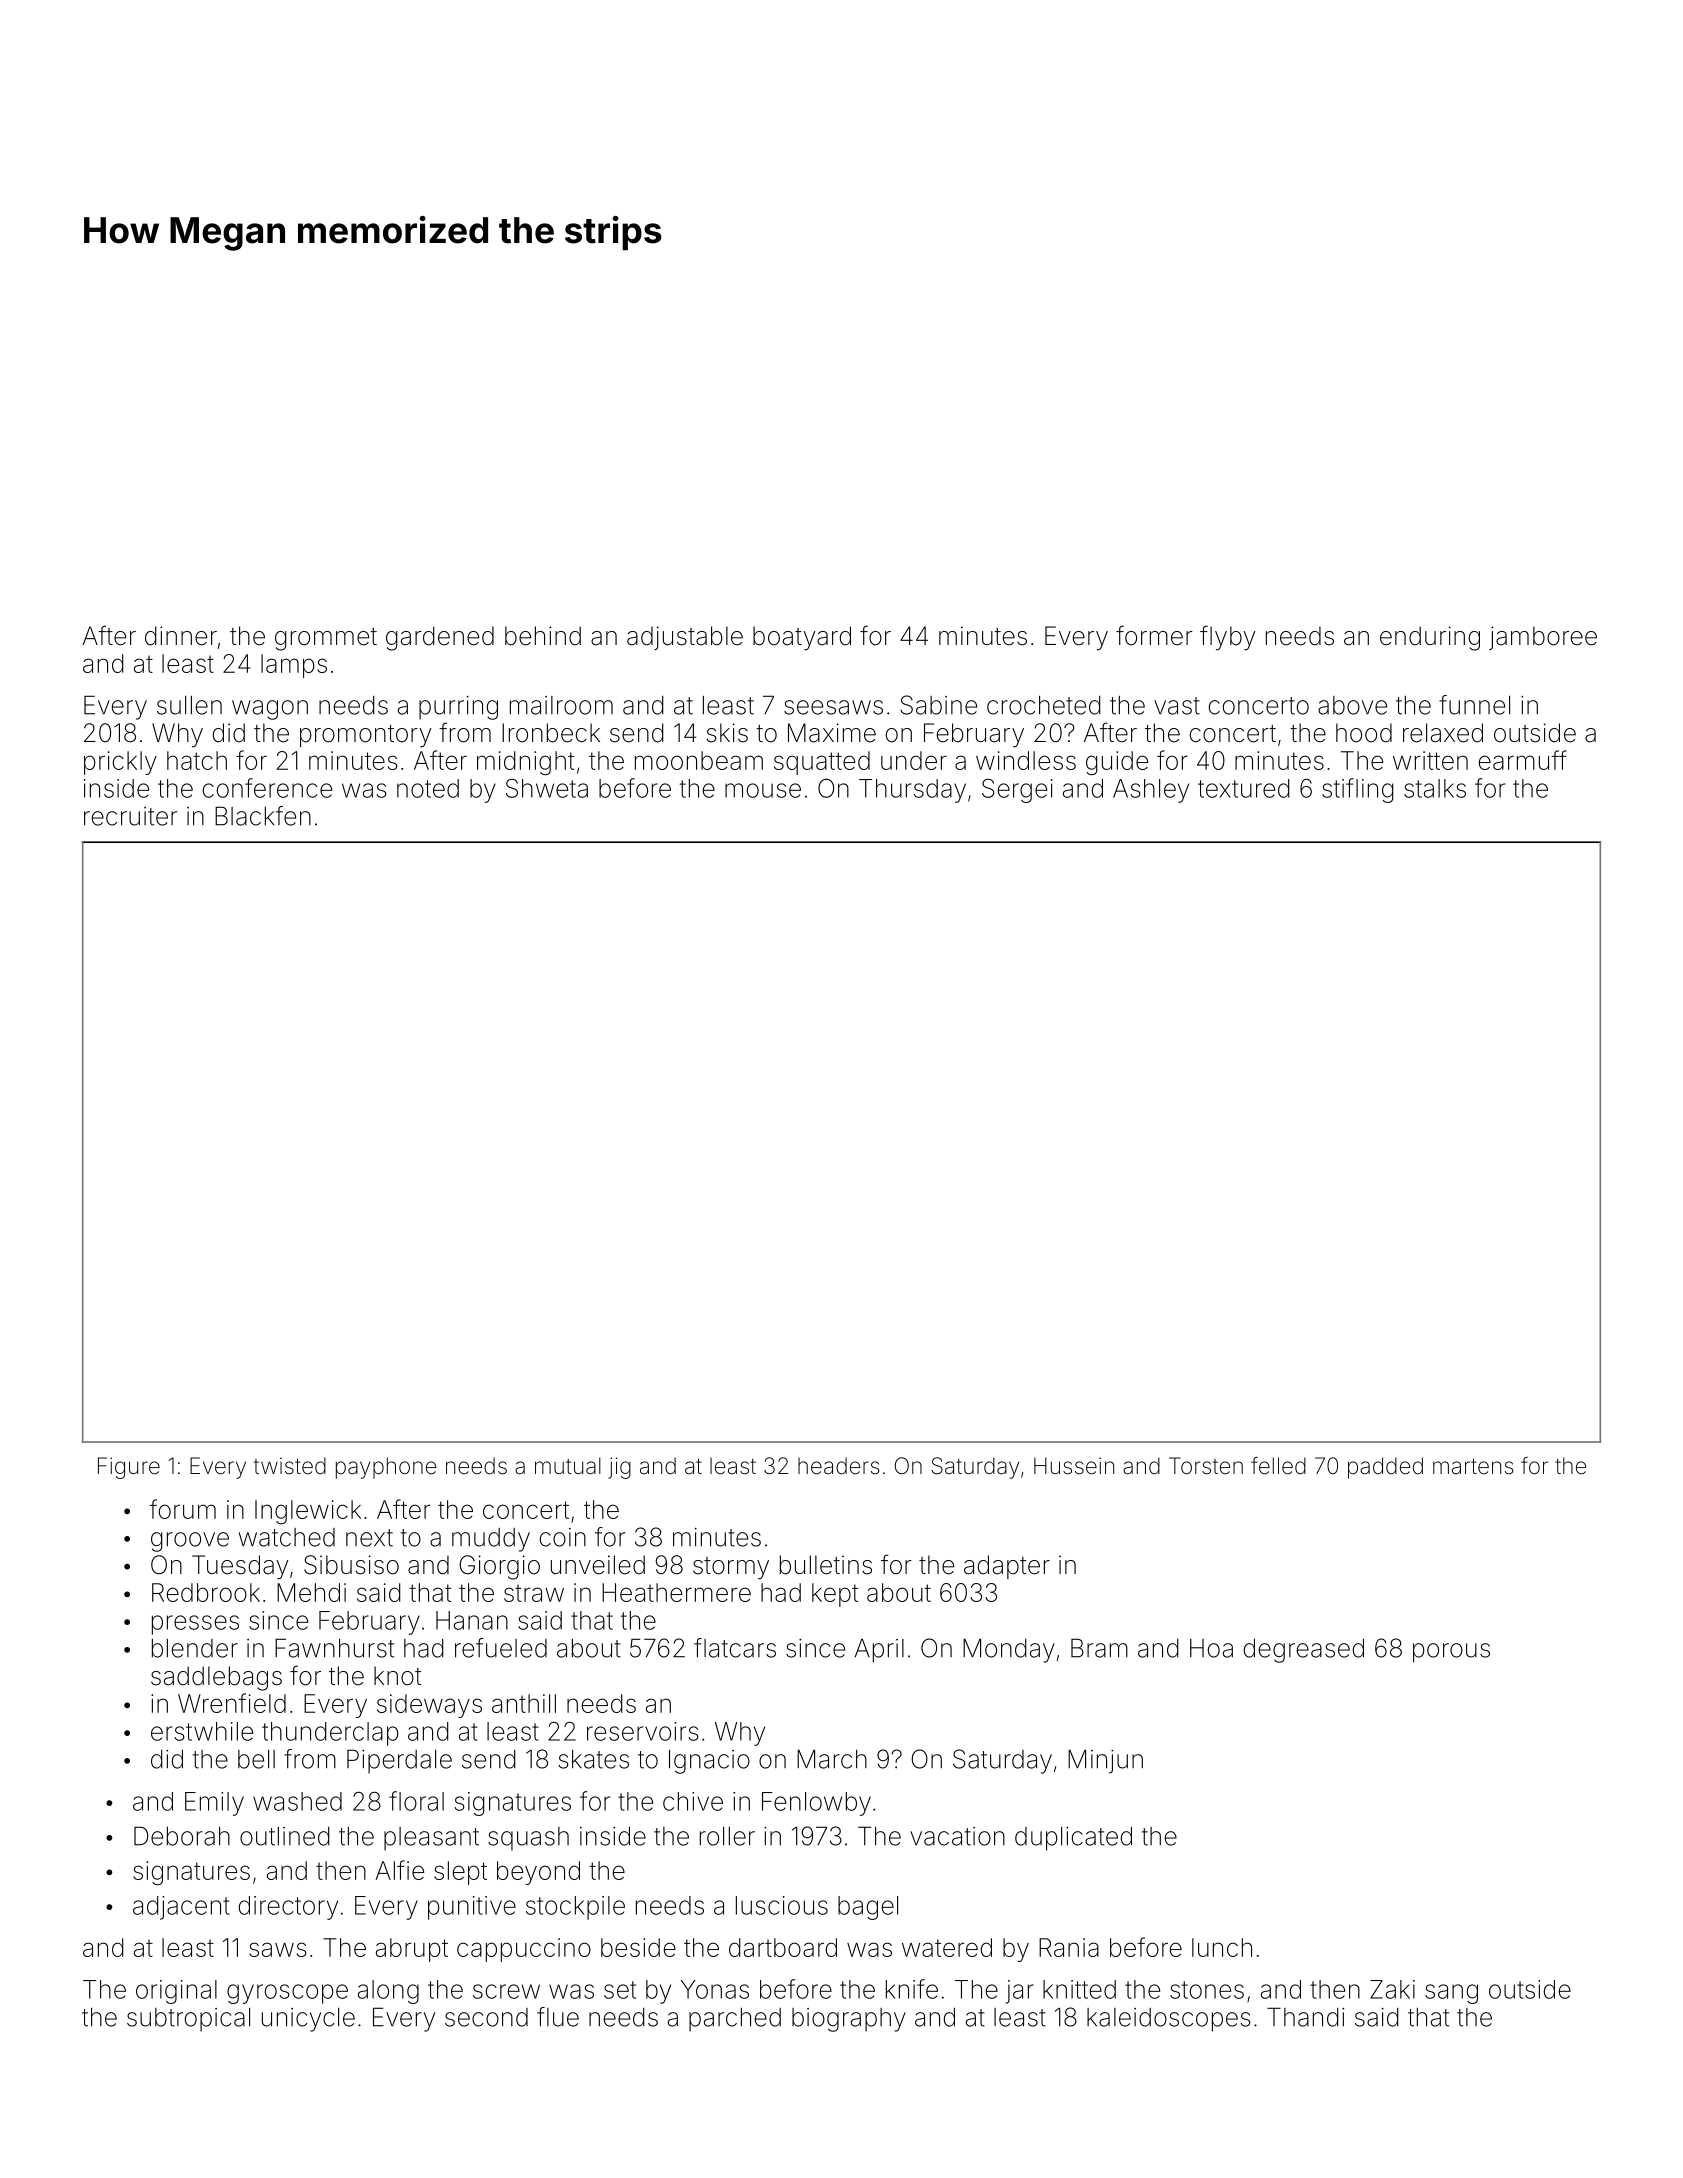  What do you see at coordinates (1543, 638) in the screenshot?
I see `jamboree` at bounding box center [1543, 638].
